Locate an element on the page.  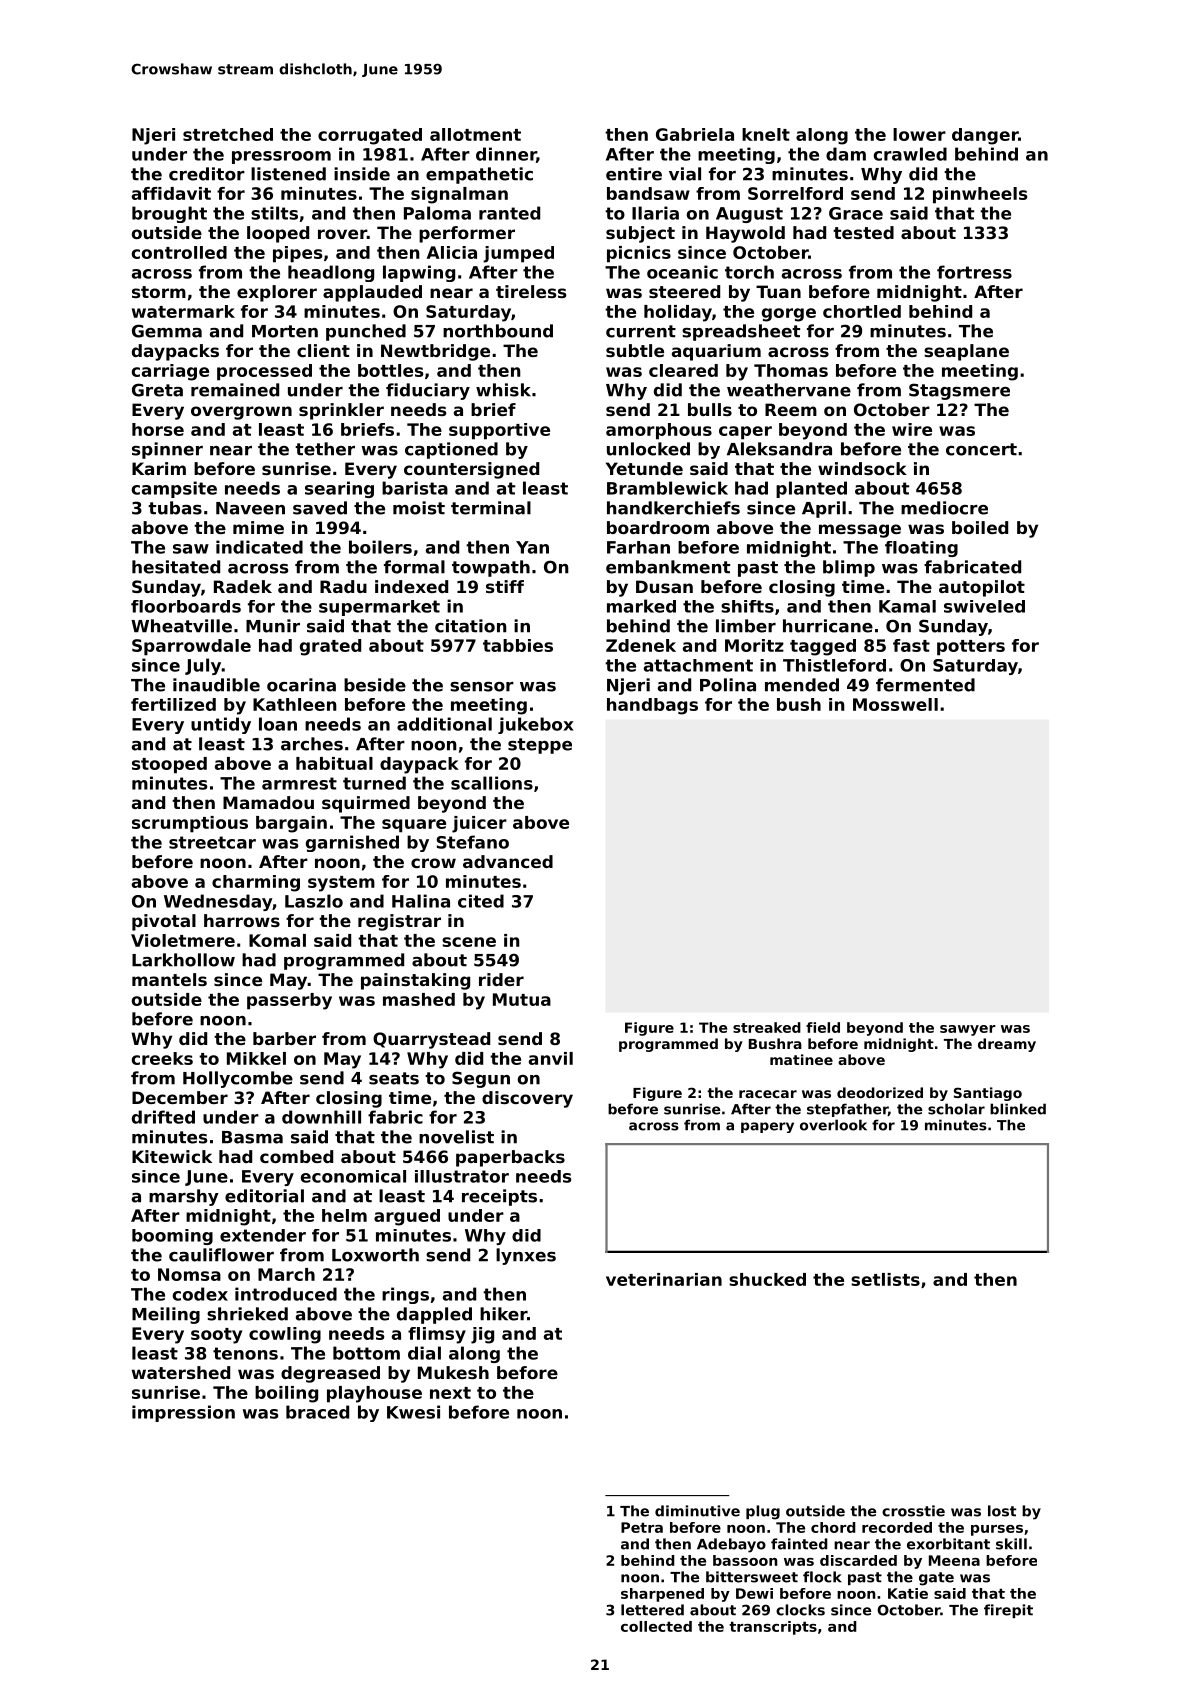
chortled is located at coordinates (862, 311).
